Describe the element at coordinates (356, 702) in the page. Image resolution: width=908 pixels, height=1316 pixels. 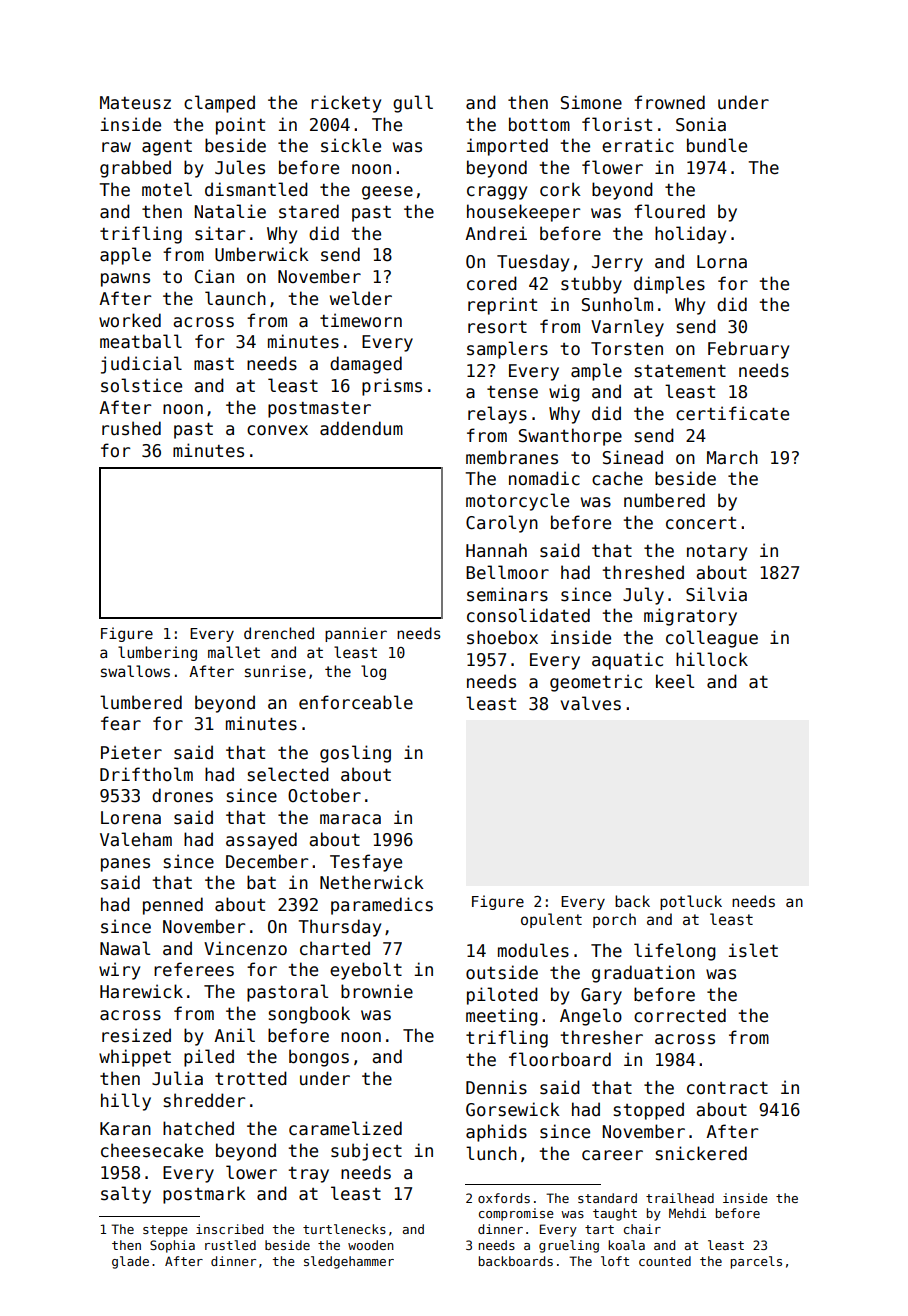
I see `enforceable` at that location.
